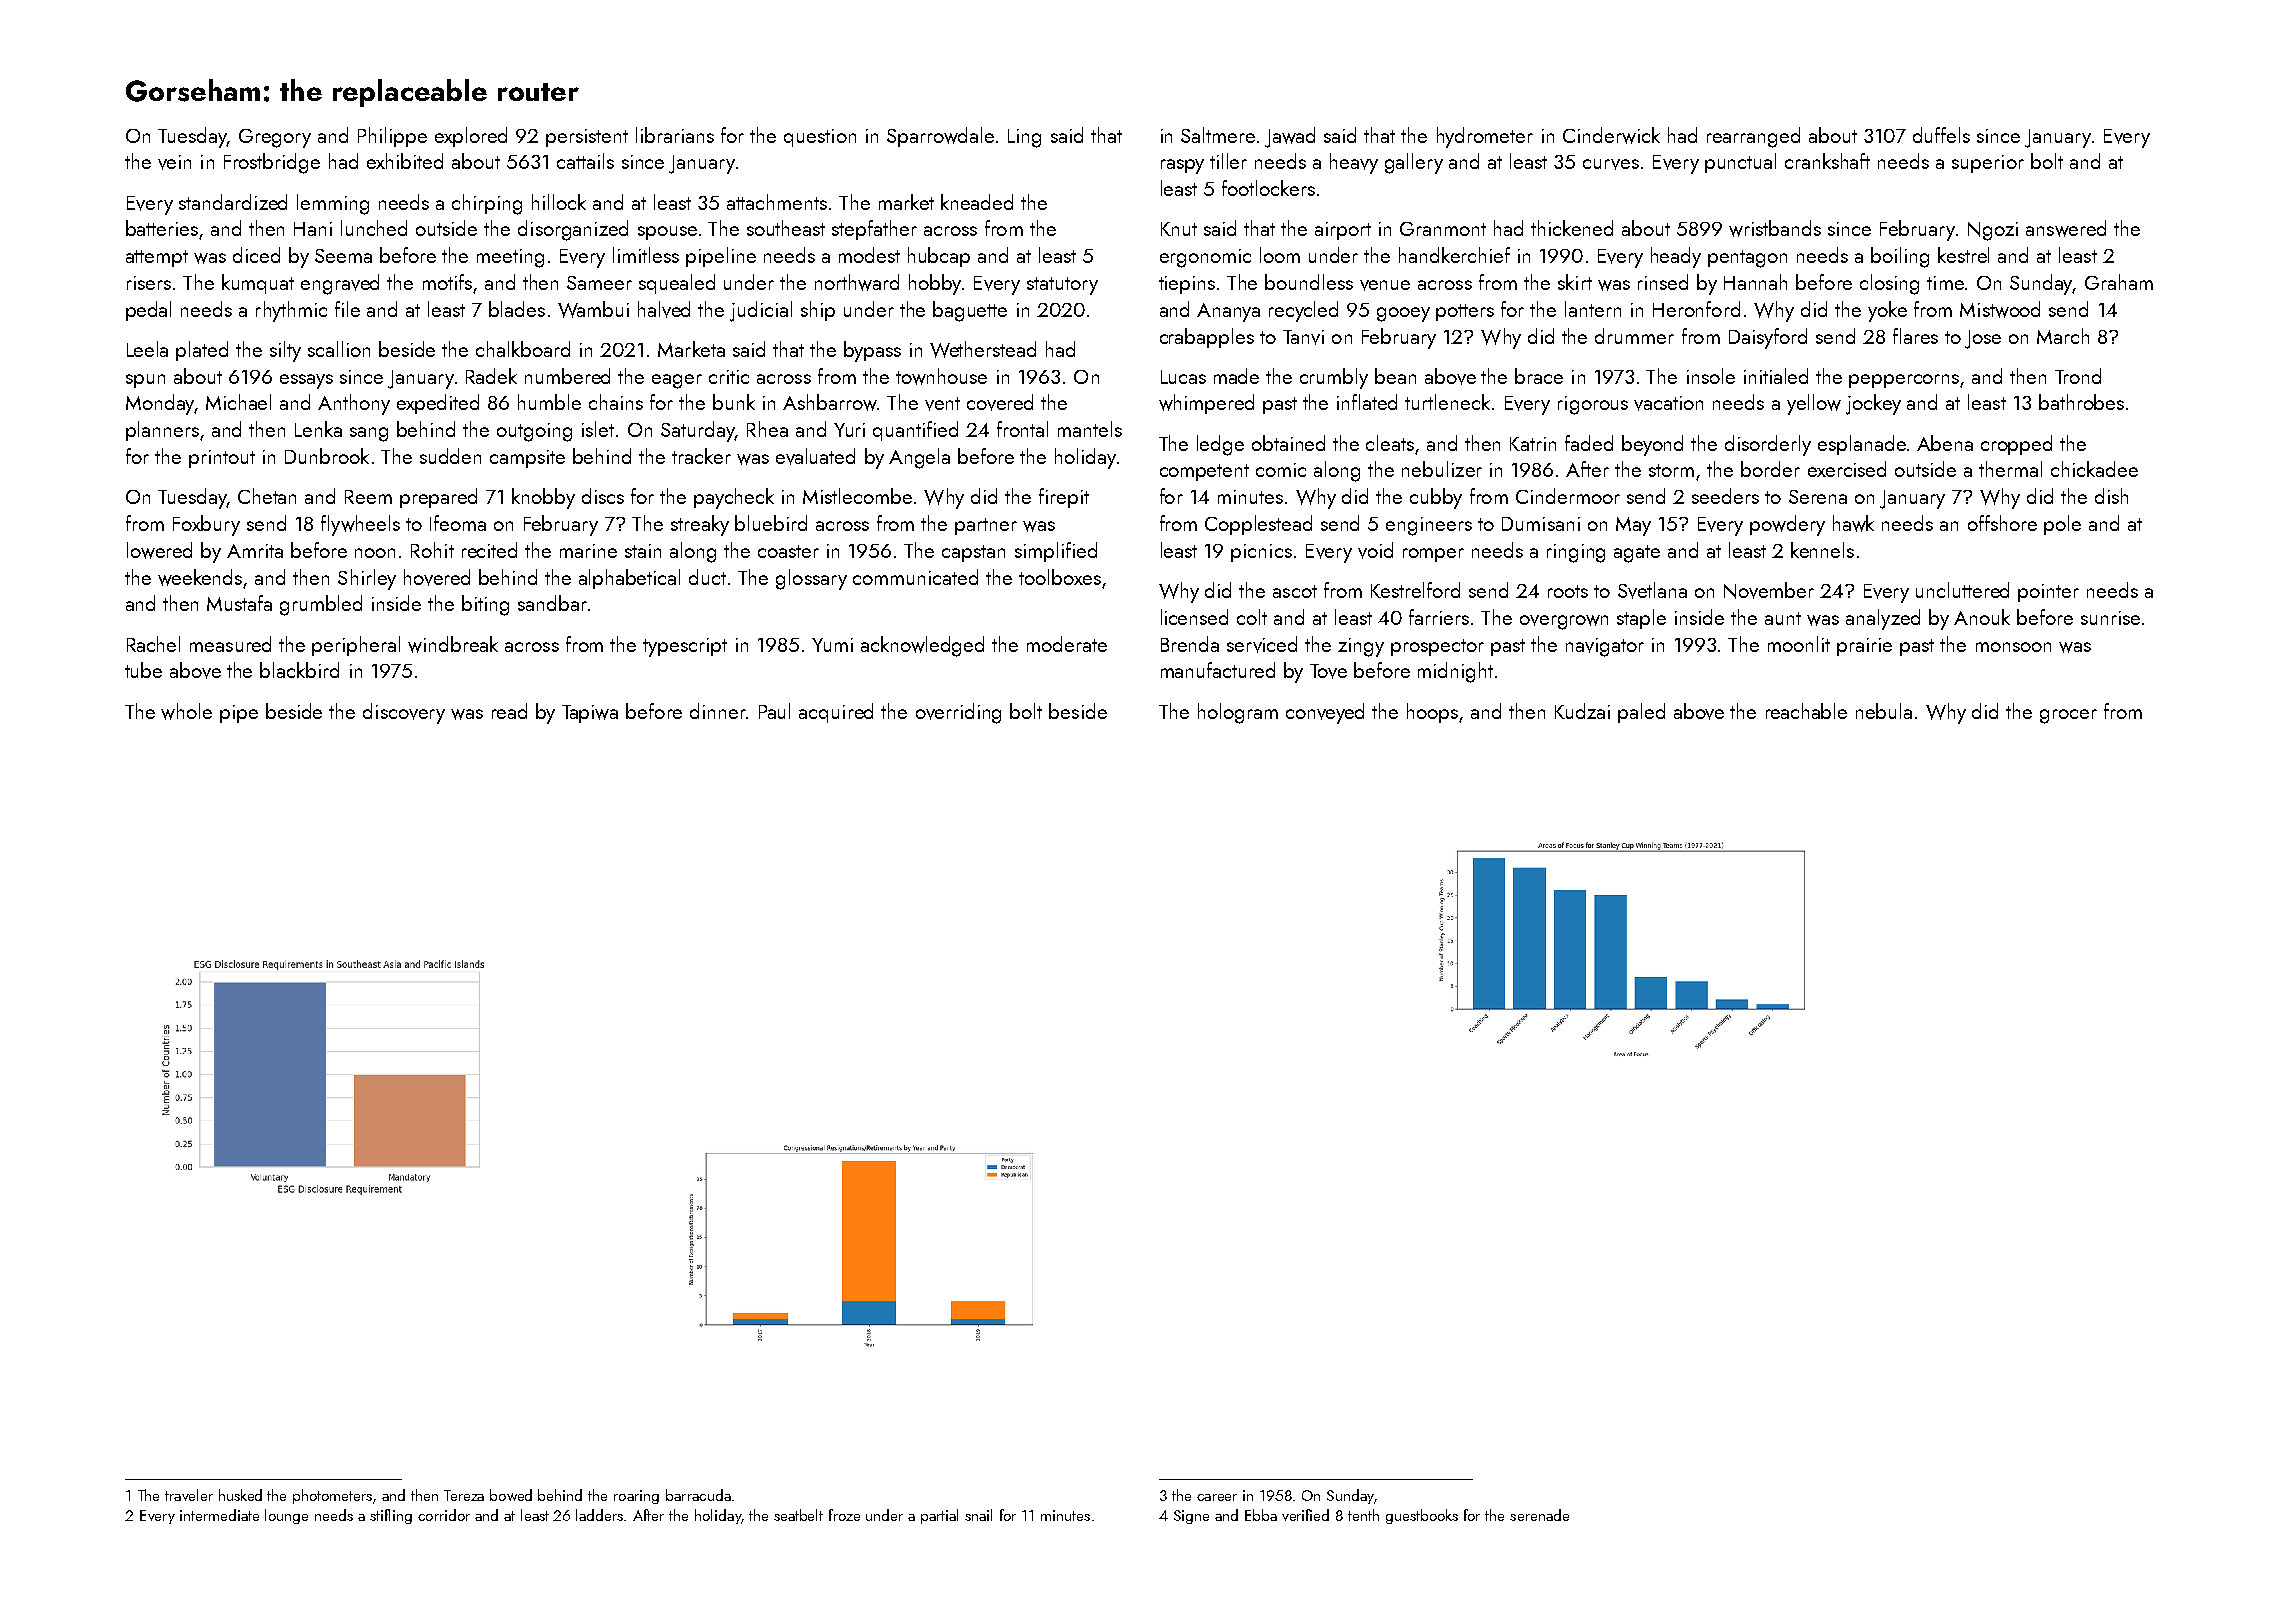 The height and width of the page is (1614, 2282). What do you see at coordinates (1884, 711) in the page?
I see `nebula` at bounding box center [1884, 711].
